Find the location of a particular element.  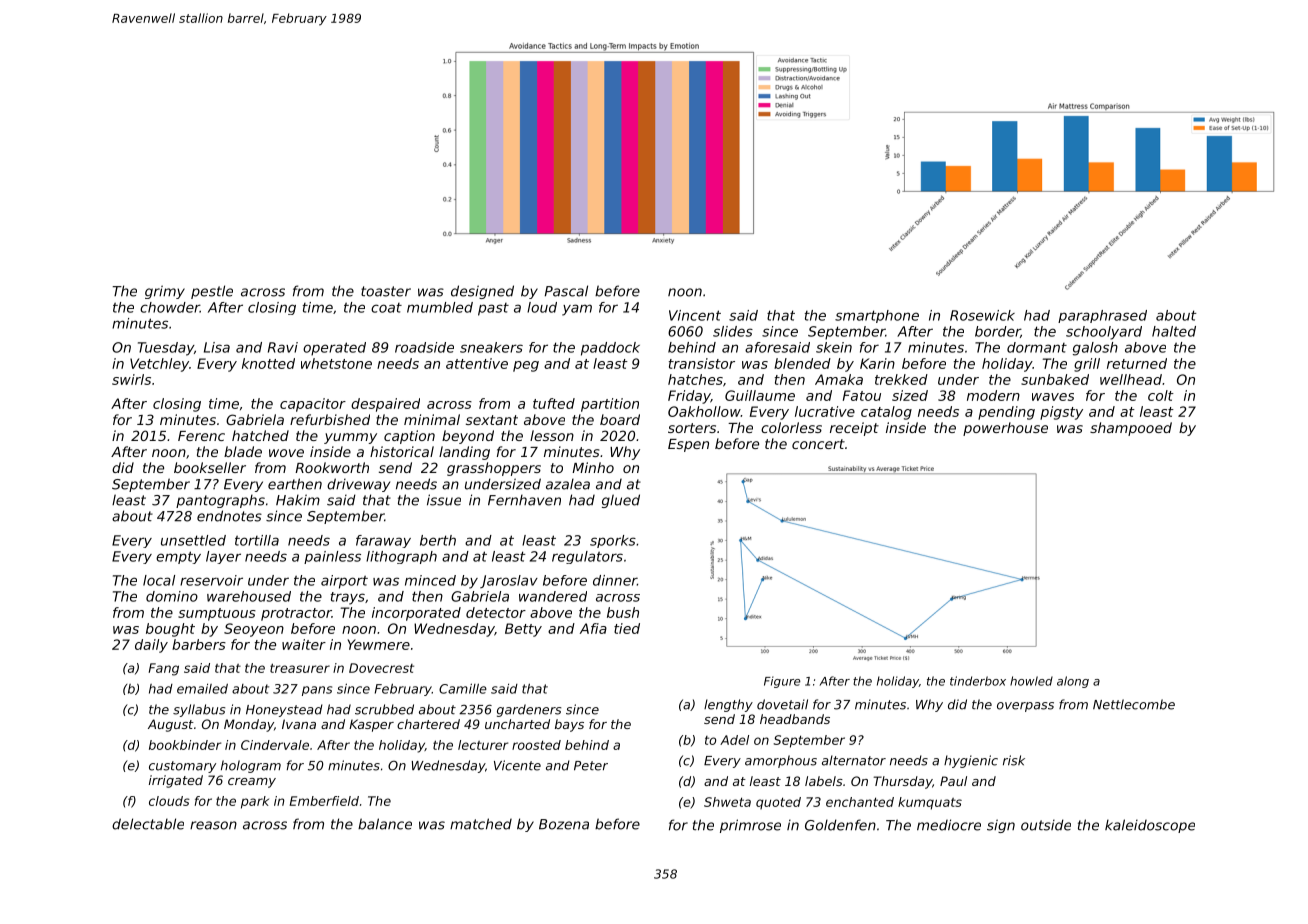

lengthy is located at coordinates (728, 705).
